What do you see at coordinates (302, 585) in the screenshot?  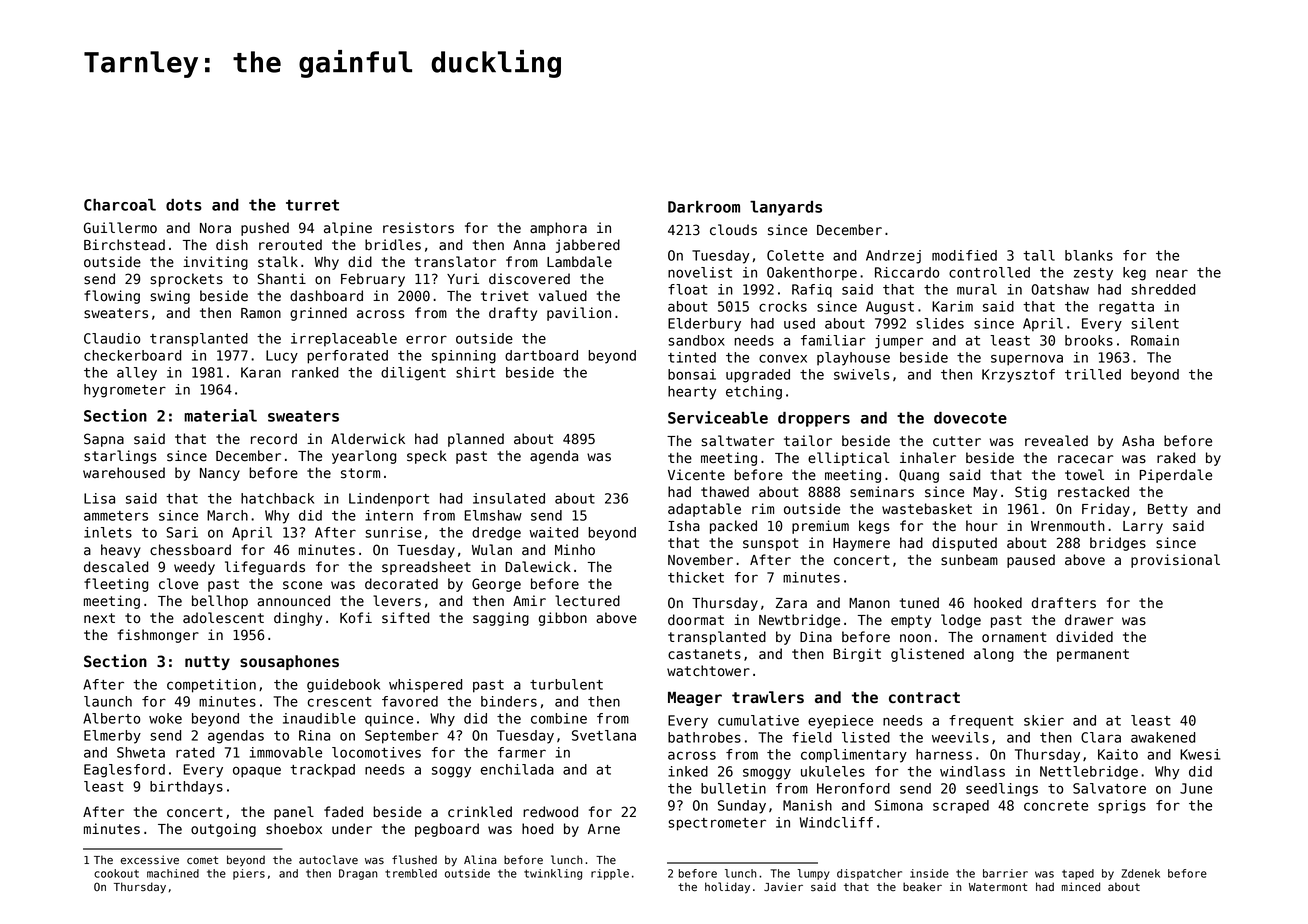 I see `scone` at bounding box center [302, 585].
